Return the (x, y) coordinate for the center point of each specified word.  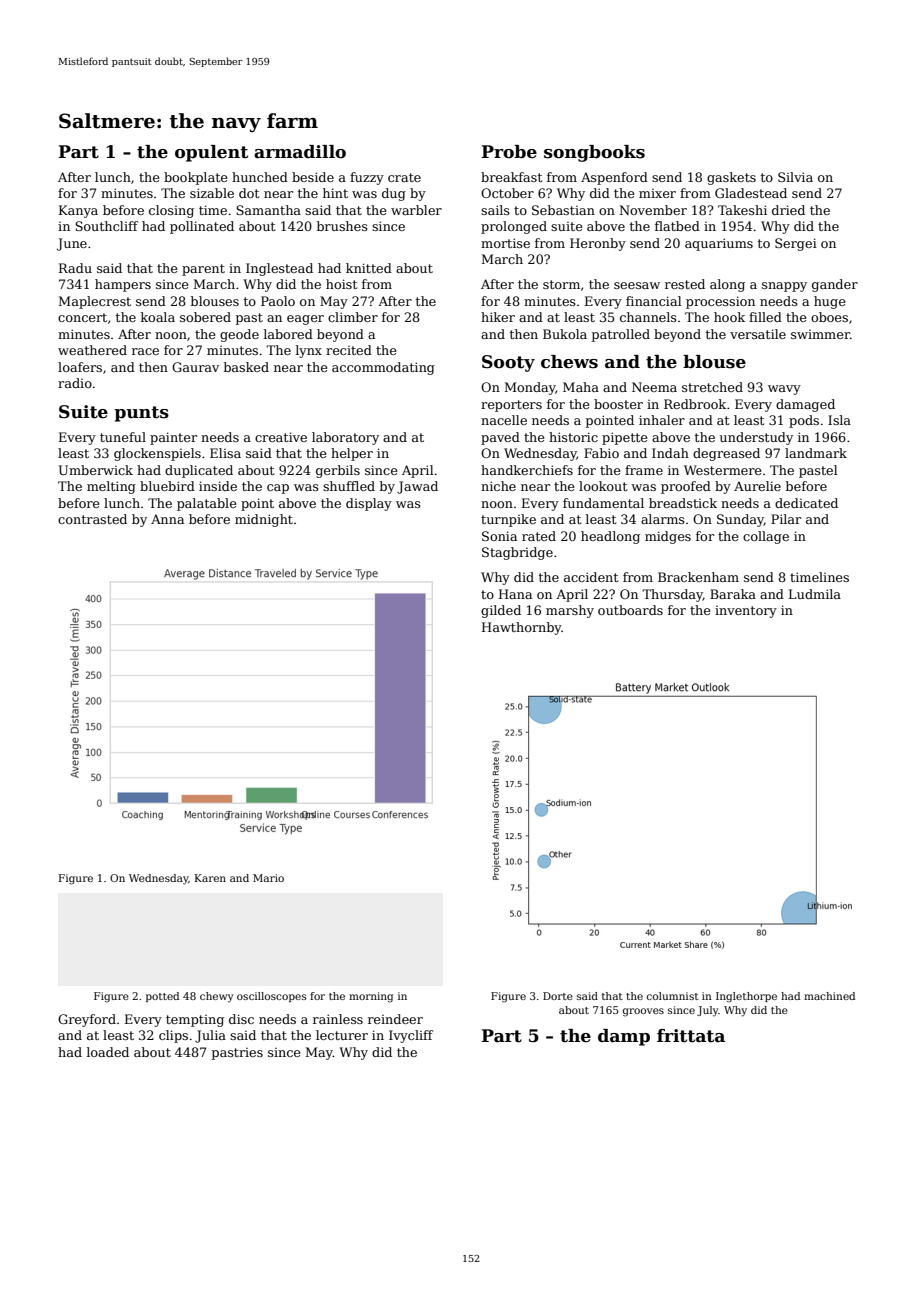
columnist (673, 996)
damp (624, 1037)
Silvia (795, 177)
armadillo (300, 152)
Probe (509, 152)
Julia (210, 1036)
